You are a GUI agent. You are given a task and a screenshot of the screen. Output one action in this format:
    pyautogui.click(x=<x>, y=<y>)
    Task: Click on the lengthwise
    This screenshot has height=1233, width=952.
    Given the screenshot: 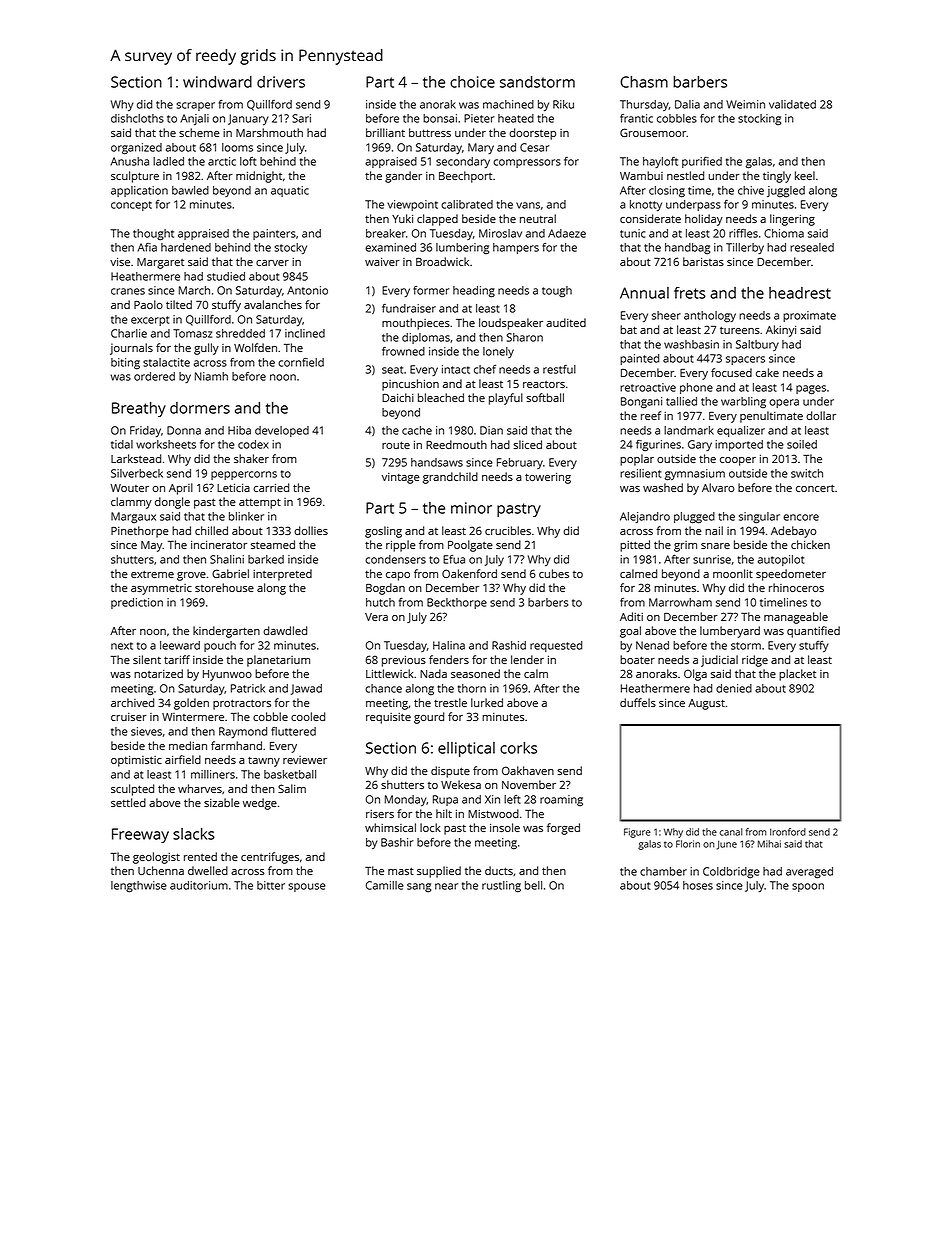 What is the action you would take?
    pyautogui.click(x=139, y=887)
